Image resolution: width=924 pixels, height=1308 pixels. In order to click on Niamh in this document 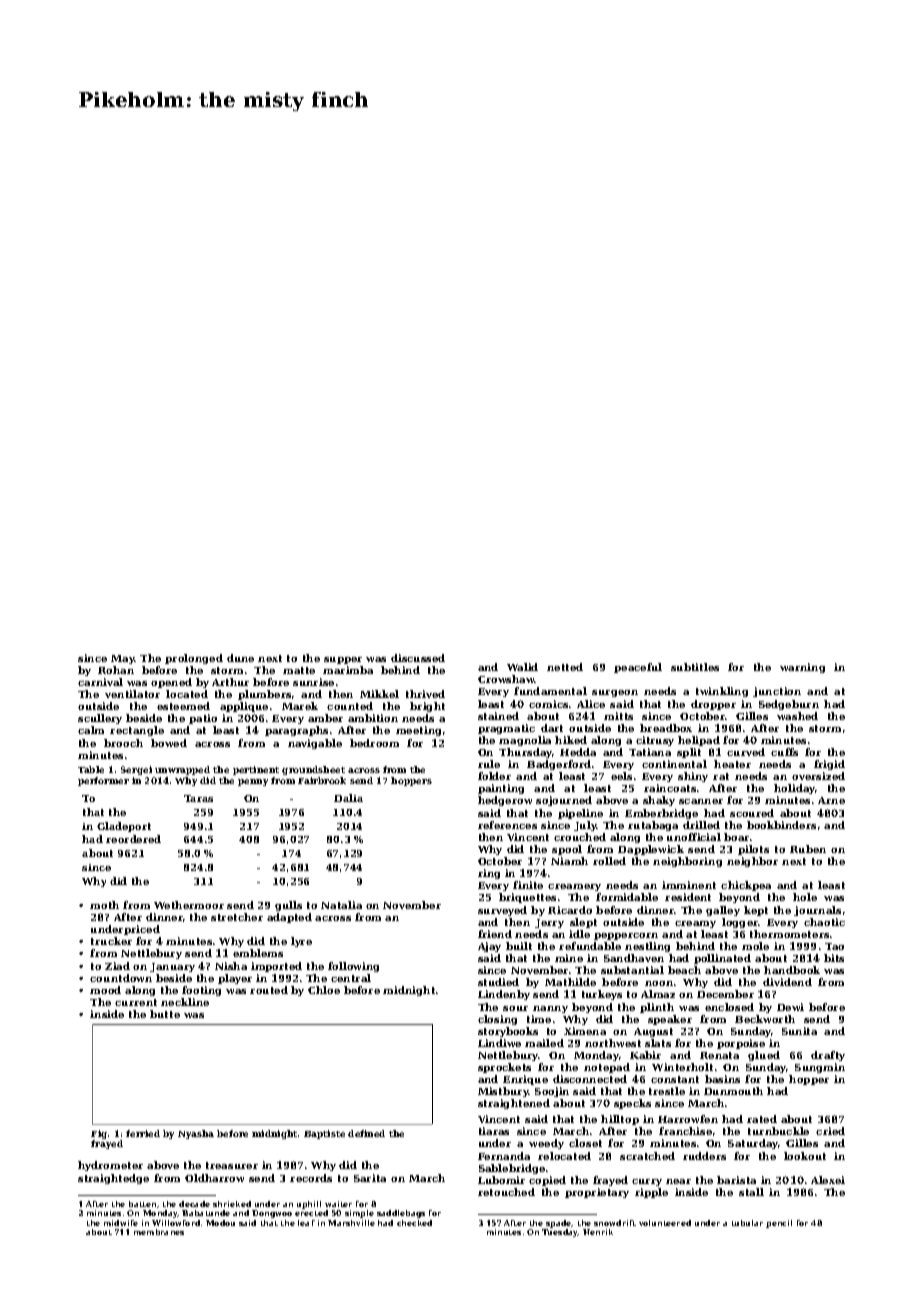, I will do `click(569, 861)`.
